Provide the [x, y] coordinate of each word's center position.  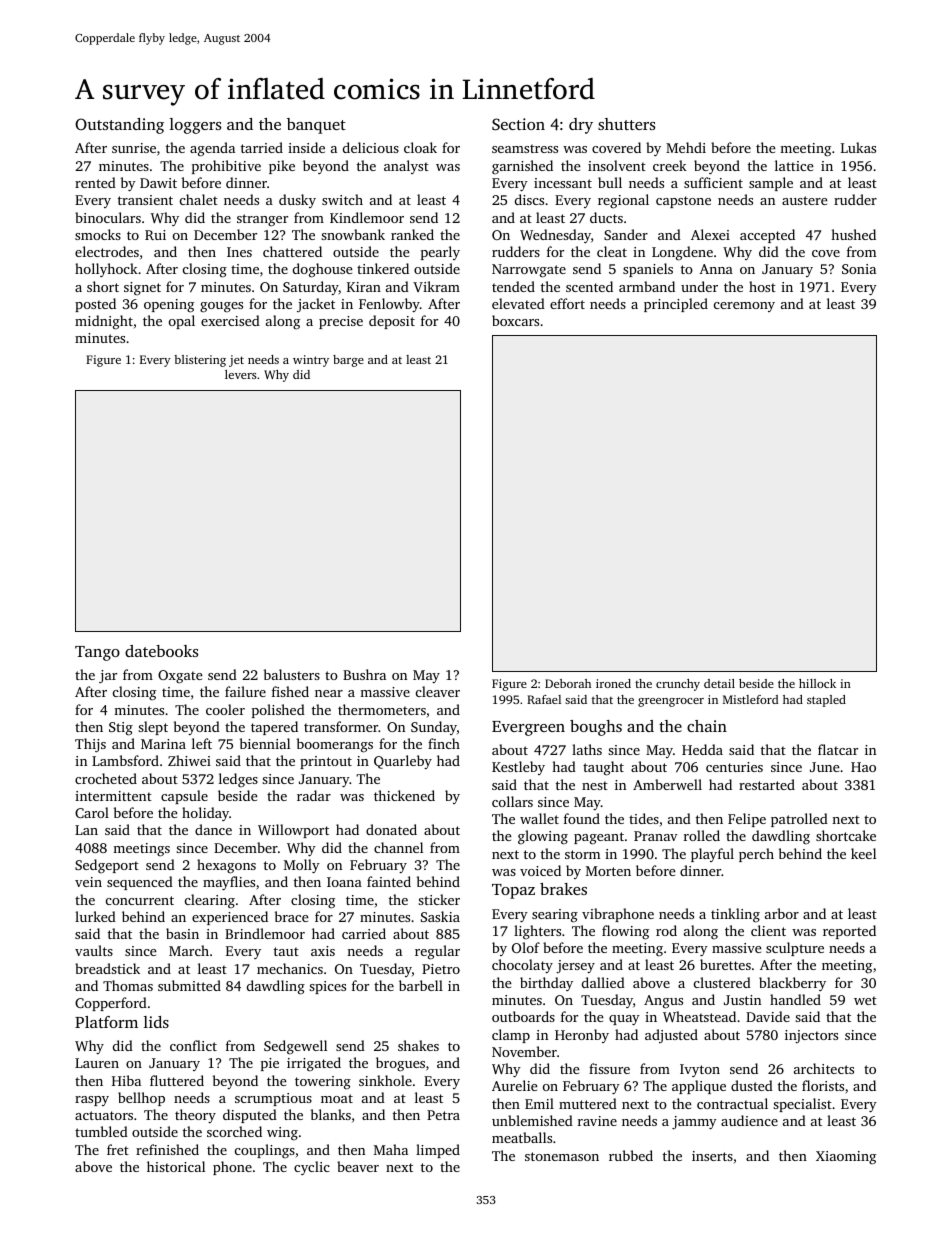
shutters [626, 124]
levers [240, 374]
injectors [811, 1036]
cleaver [438, 691]
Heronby [582, 1036]
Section [518, 124]
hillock [817, 683]
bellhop [141, 1099]
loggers [195, 126]
